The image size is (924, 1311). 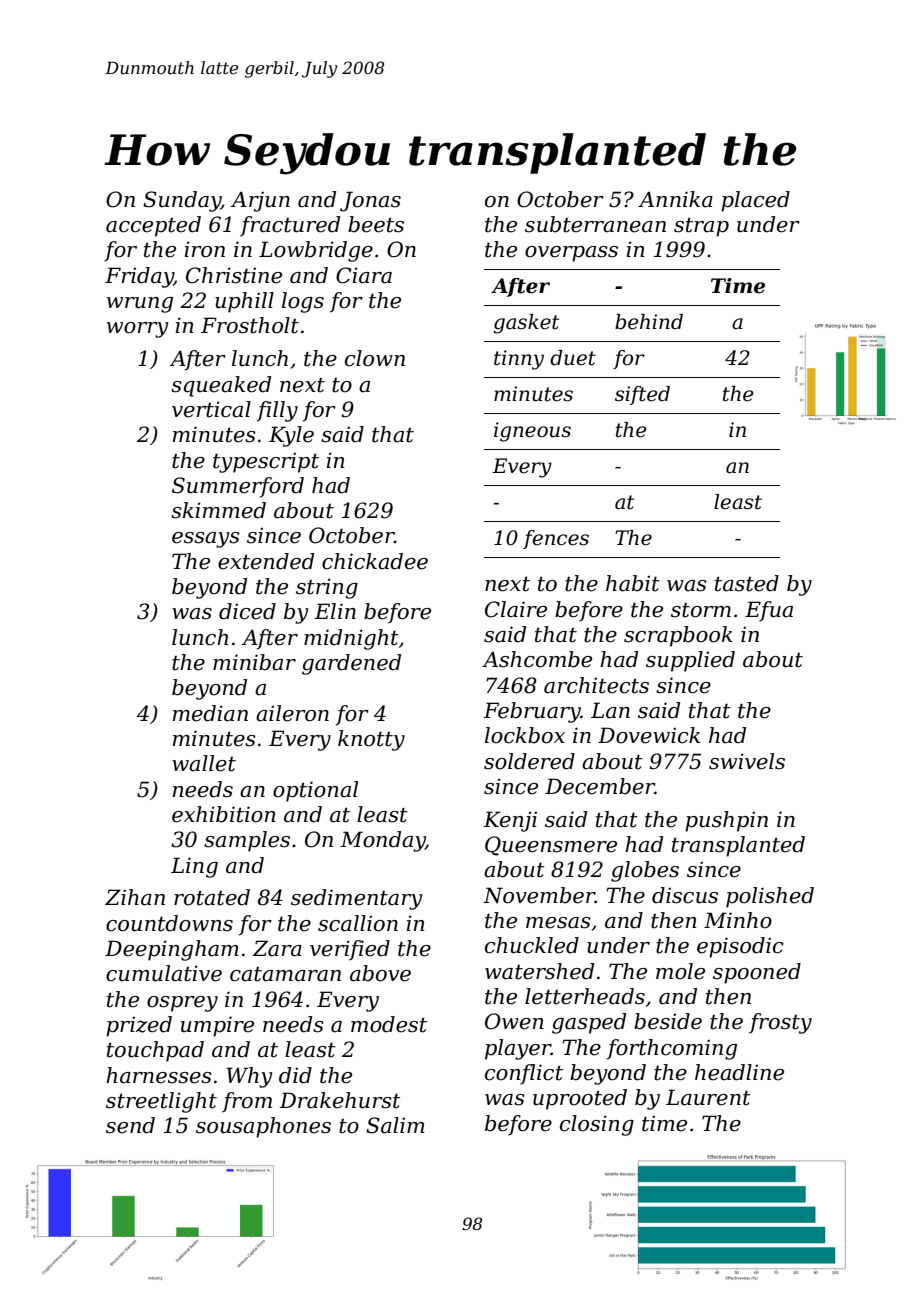 I want to click on minibar, so click(x=254, y=662).
